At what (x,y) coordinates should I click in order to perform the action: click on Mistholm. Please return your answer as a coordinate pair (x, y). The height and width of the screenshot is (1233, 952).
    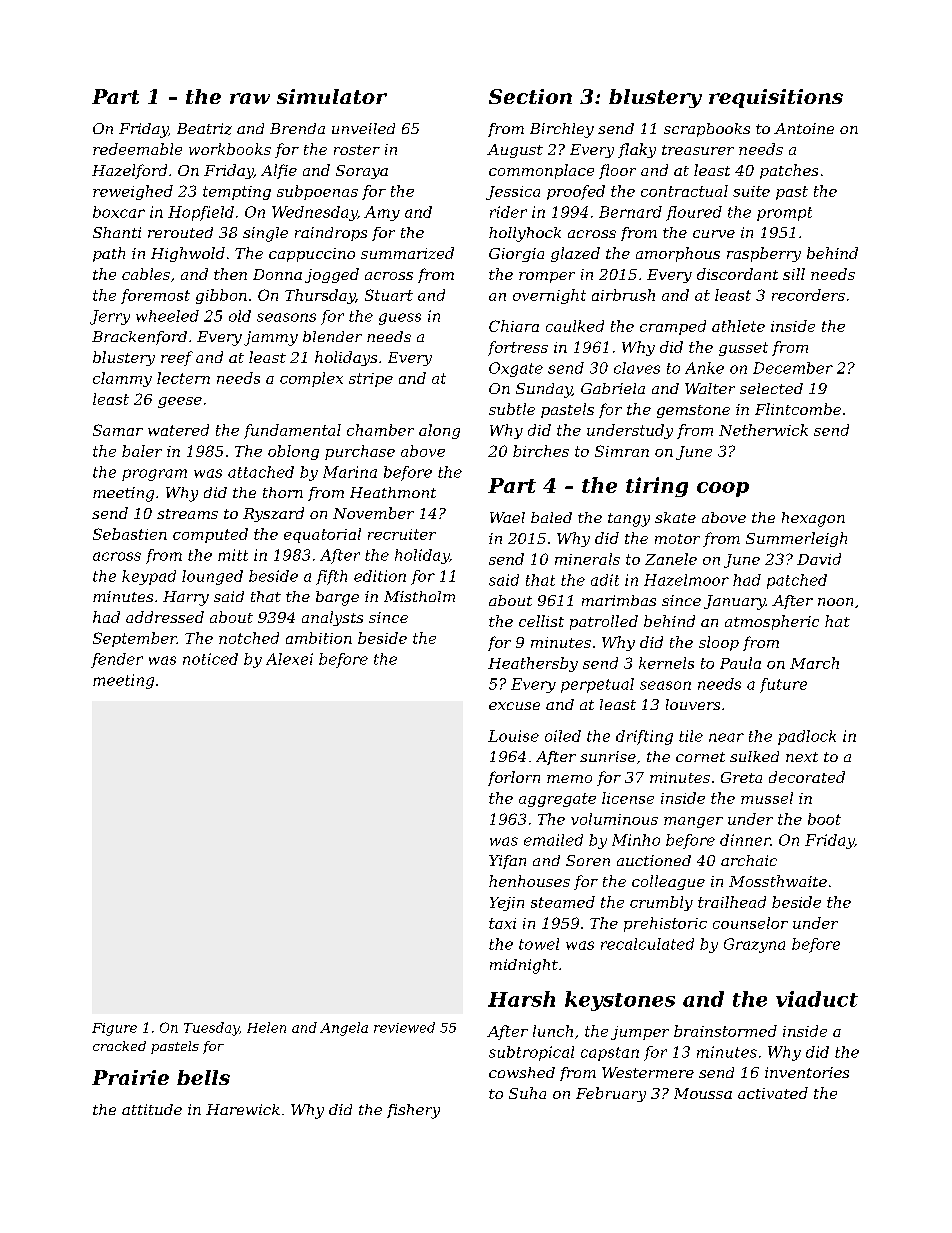
    Looking at the image, I should click on (419, 596).
